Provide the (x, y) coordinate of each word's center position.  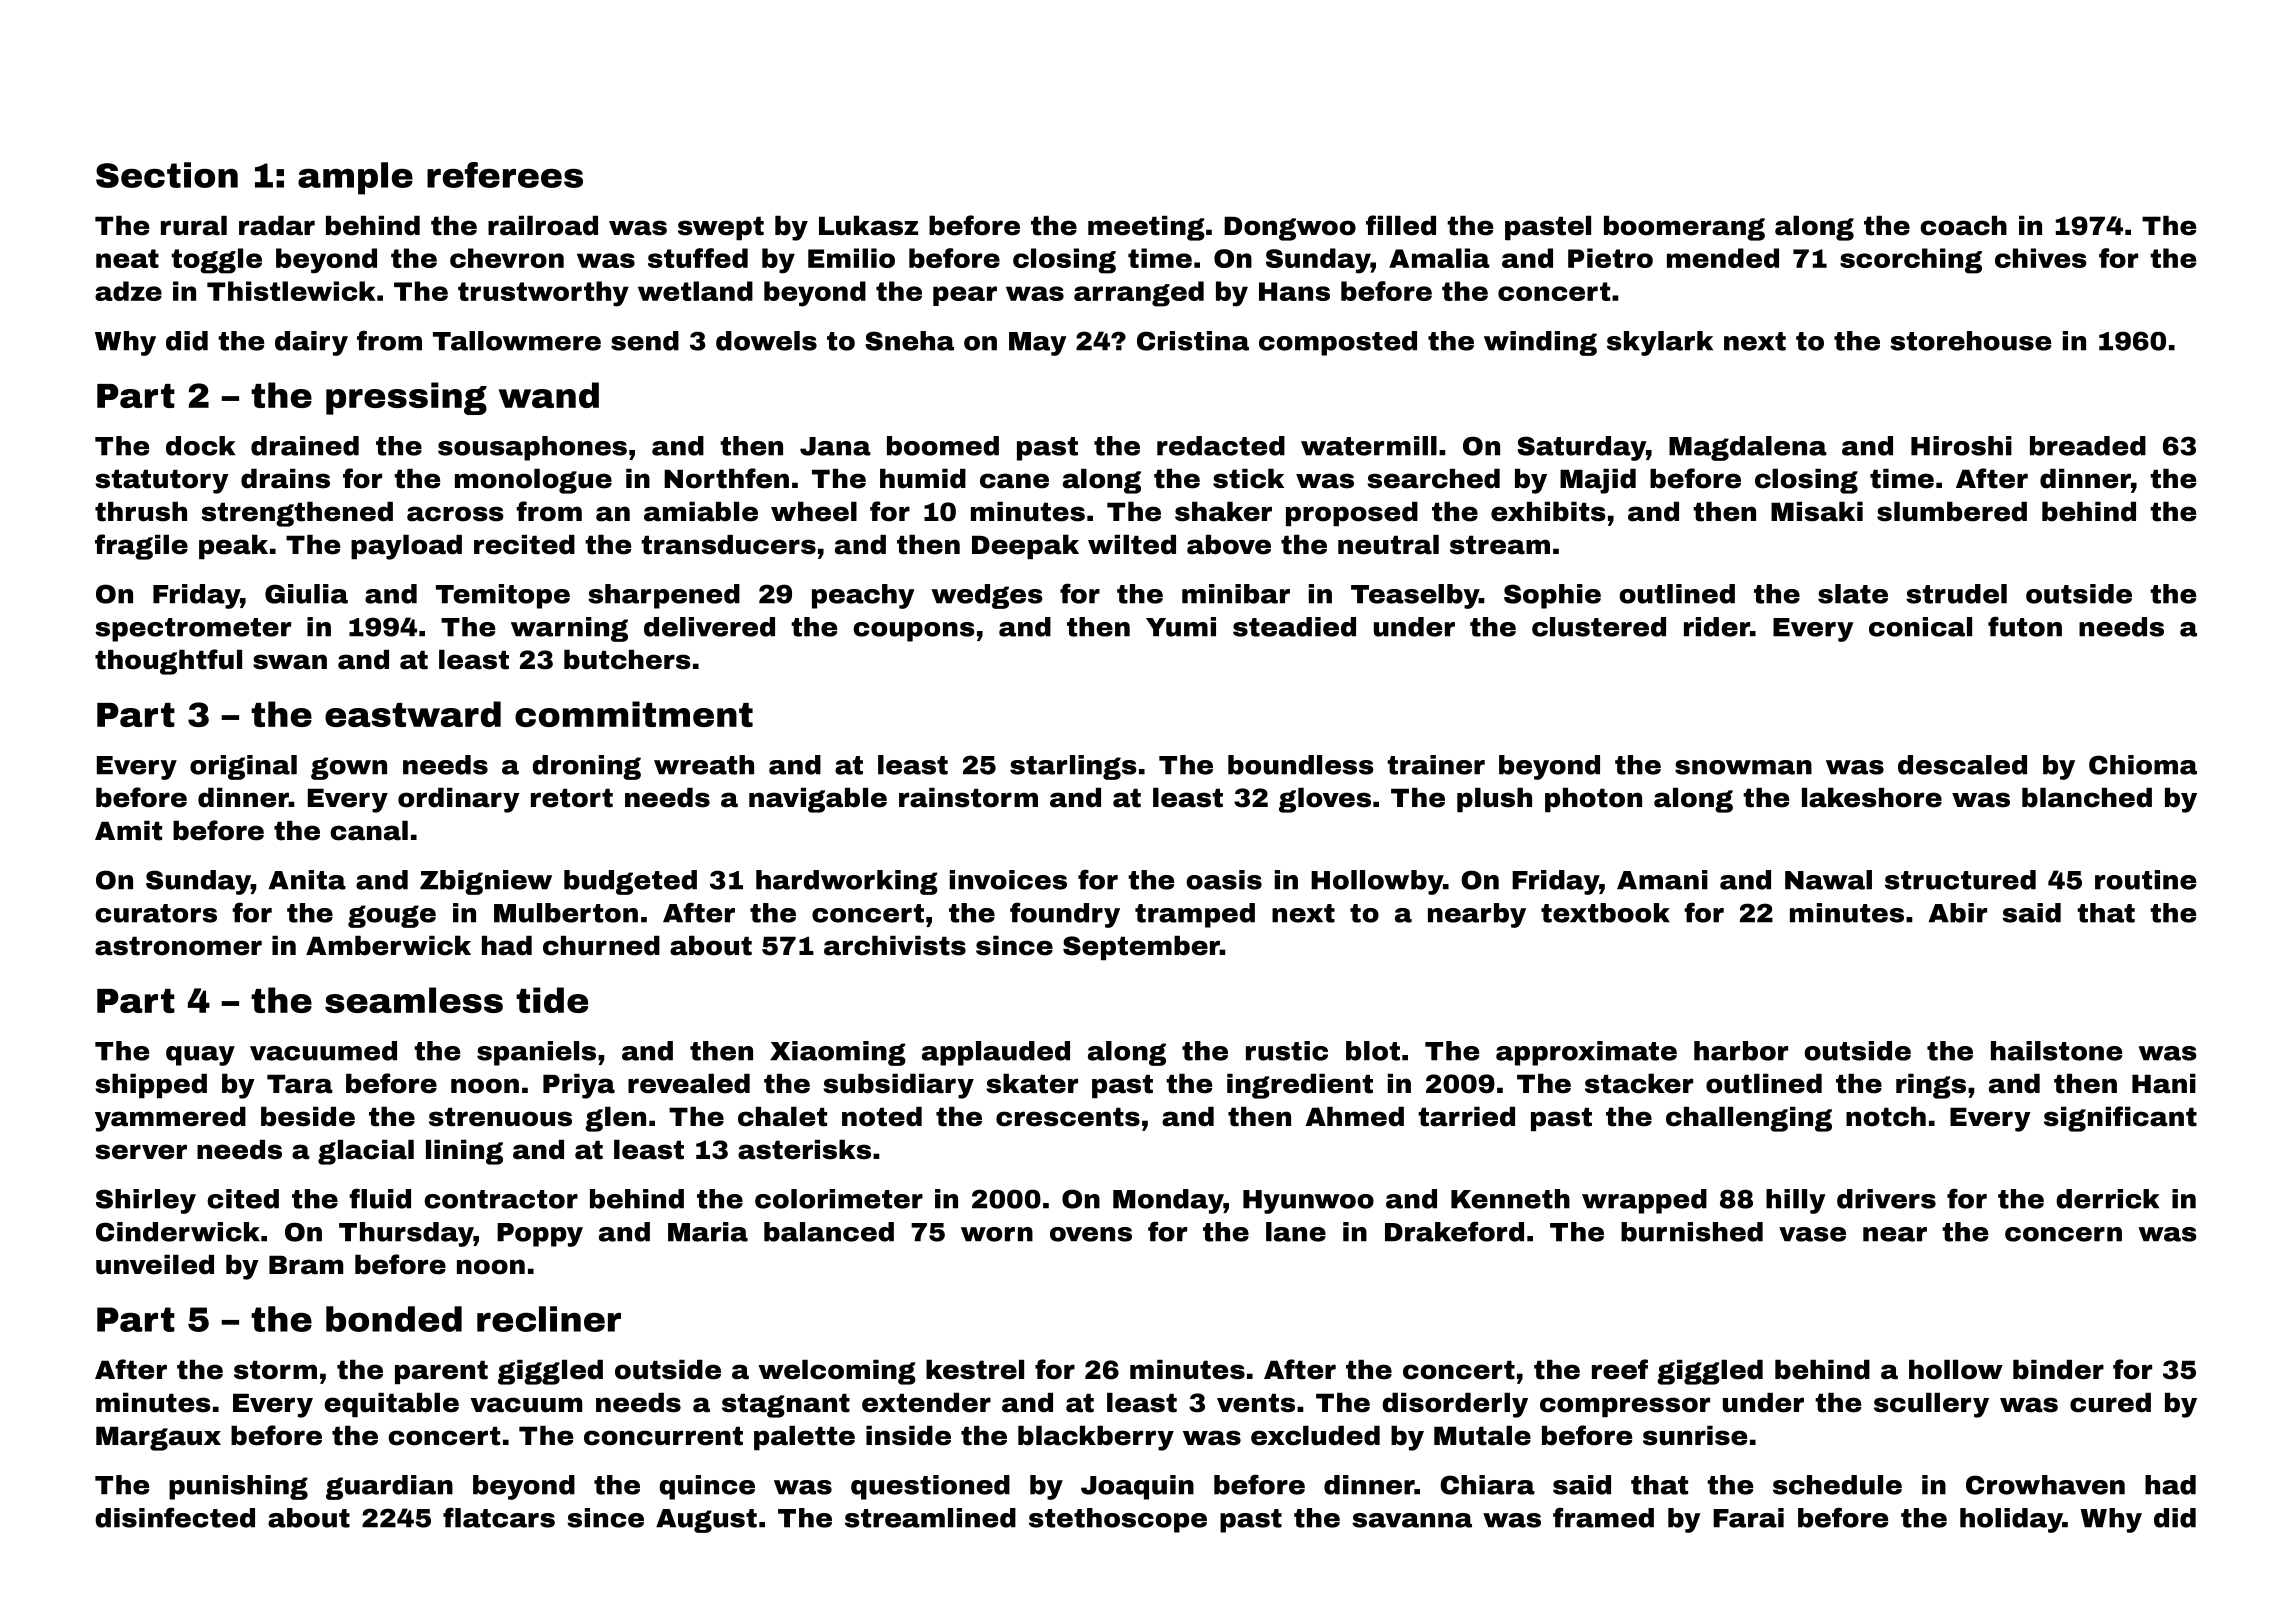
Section (167, 175)
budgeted (630, 882)
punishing (238, 1487)
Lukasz (868, 225)
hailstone (2056, 1051)
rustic (1287, 1051)
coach (1963, 226)
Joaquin (1137, 1487)
